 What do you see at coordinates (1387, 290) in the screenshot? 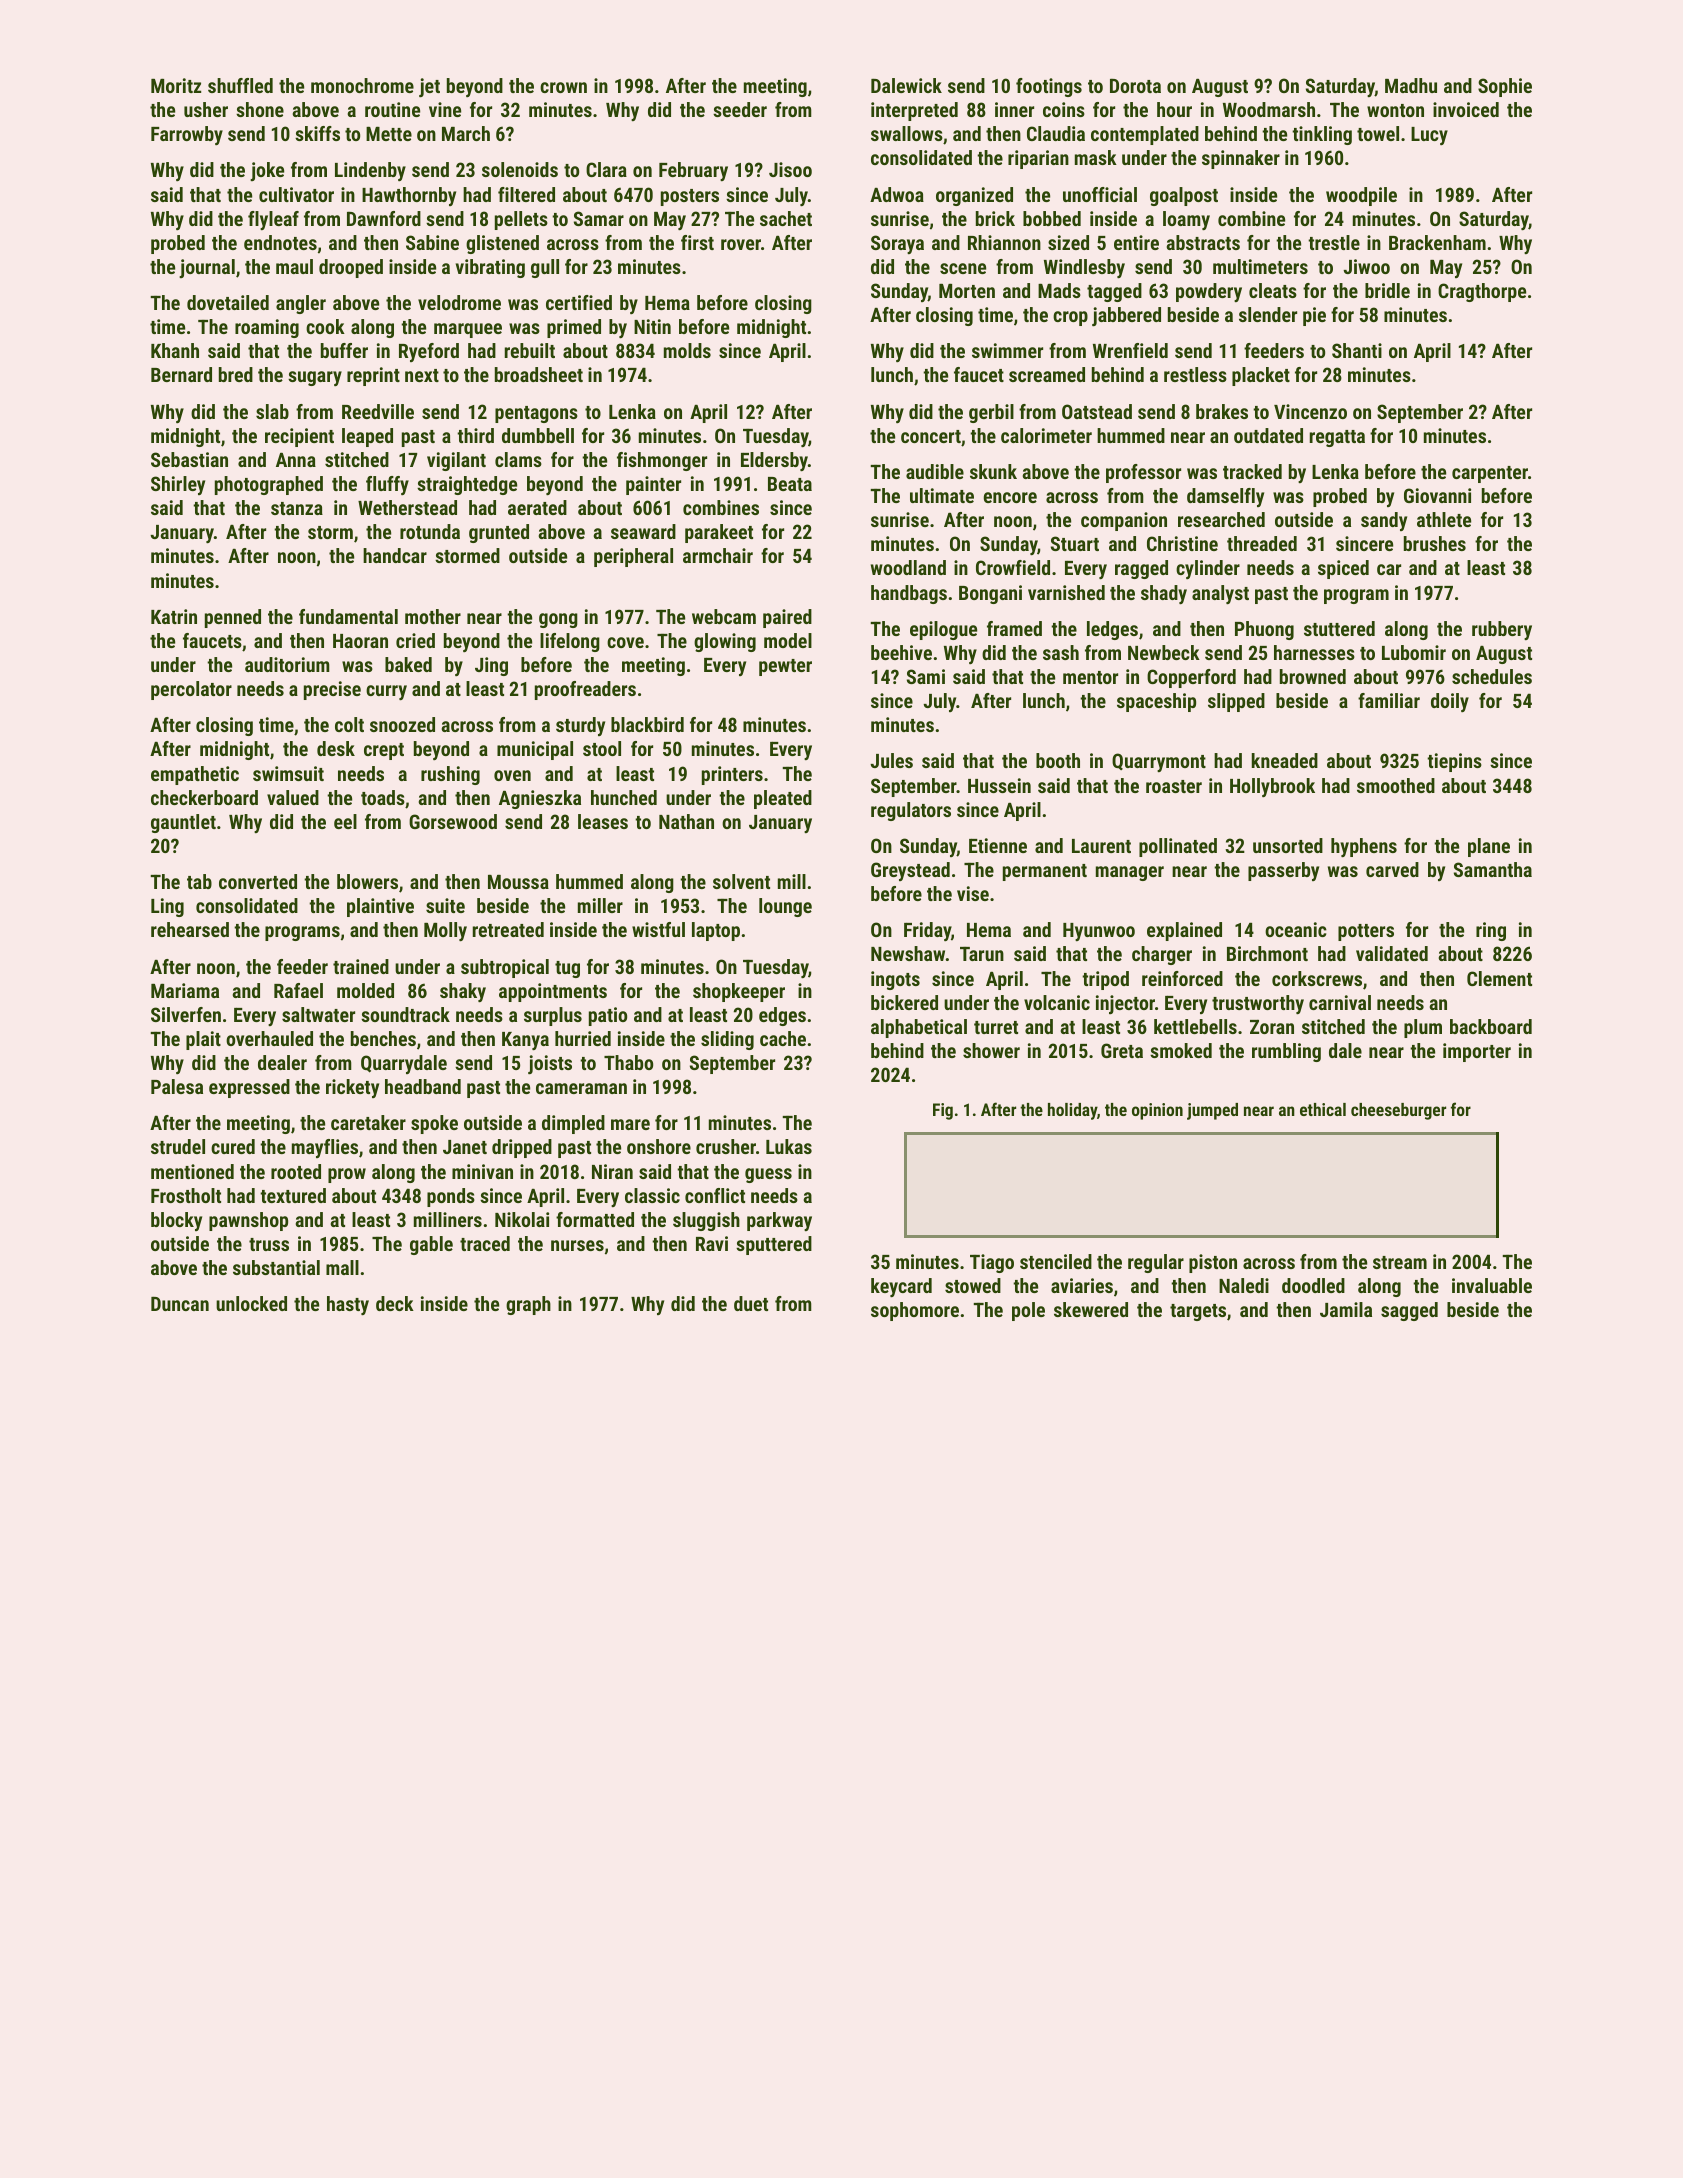
I see `bridle` at bounding box center [1387, 290].
